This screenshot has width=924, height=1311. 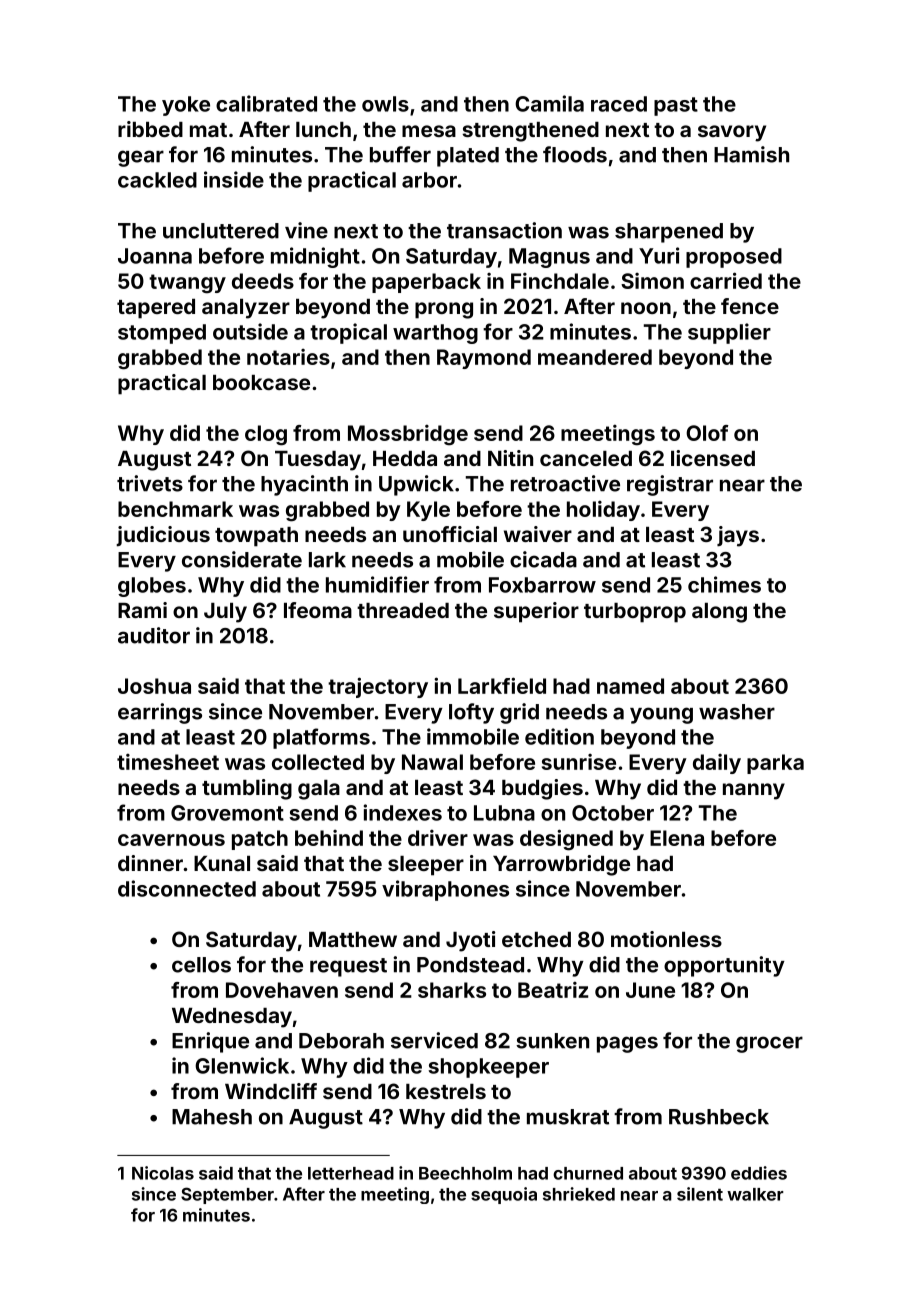 What do you see at coordinates (432, 762) in the screenshot?
I see `Nawal` at bounding box center [432, 762].
